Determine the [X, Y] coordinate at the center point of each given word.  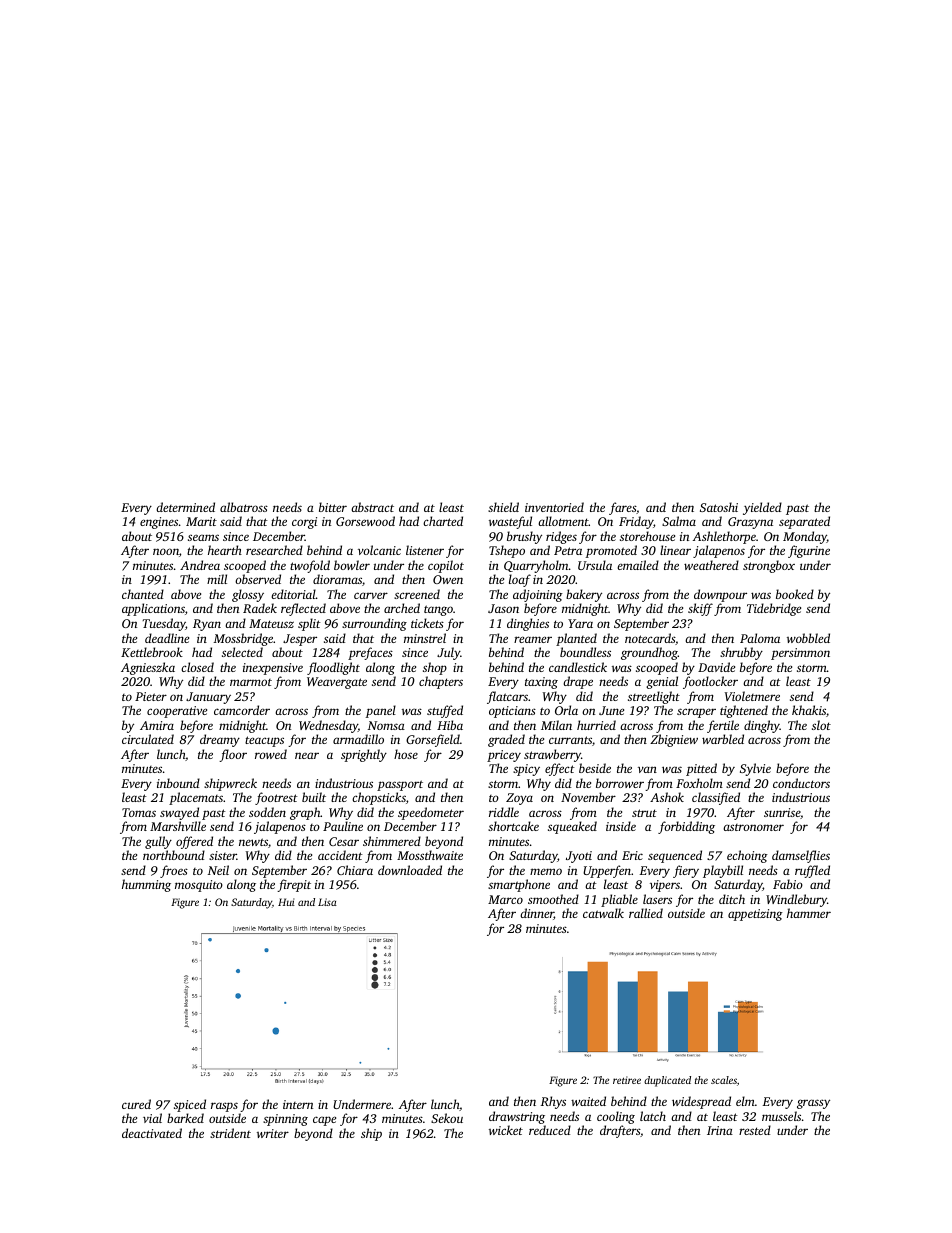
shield [503, 507]
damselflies [801, 856]
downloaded [410, 870]
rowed [271, 754]
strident [230, 1133]
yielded [762, 508]
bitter [333, 507]
